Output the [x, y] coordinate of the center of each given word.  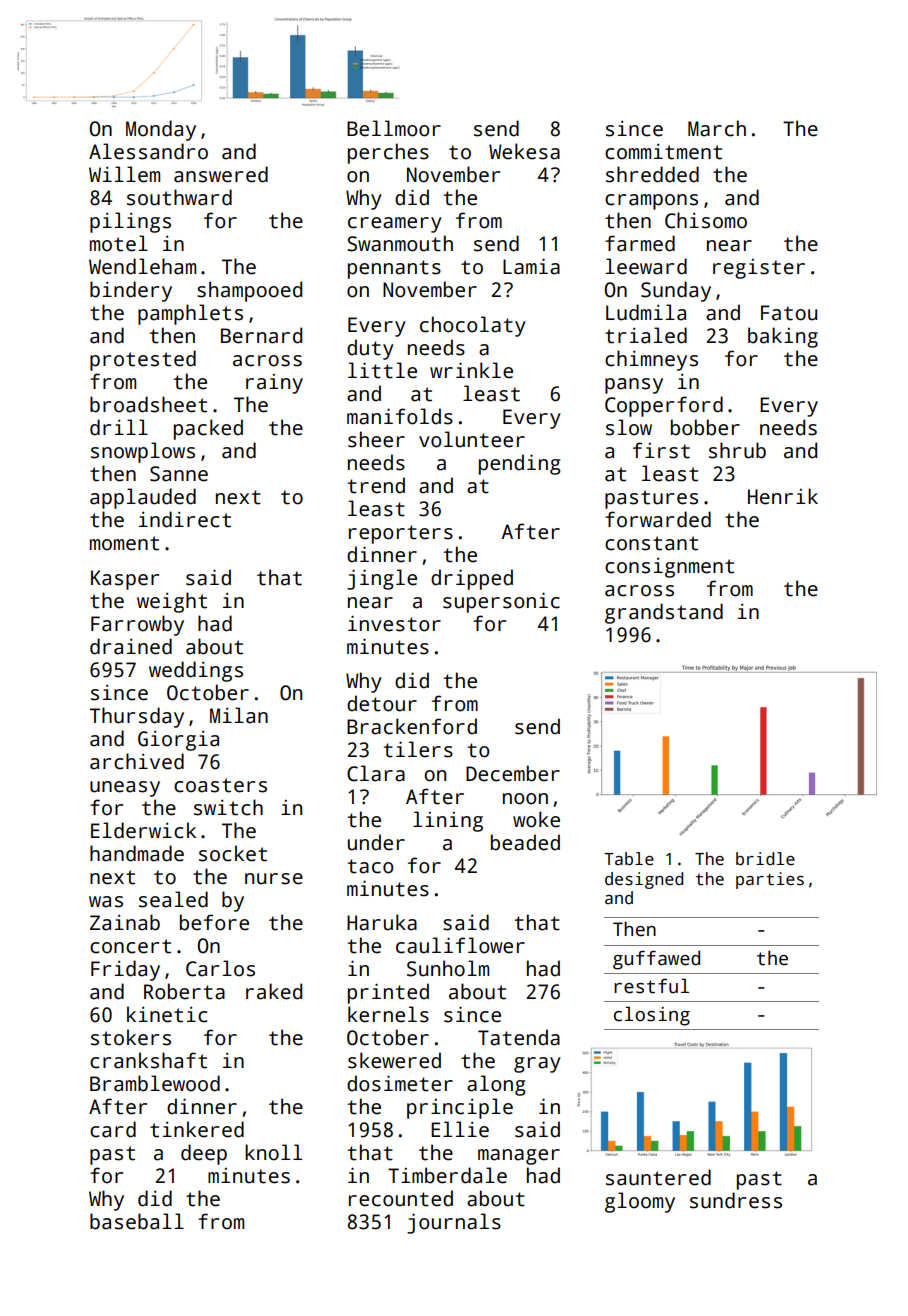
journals [454, 1223]
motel [119, 243]
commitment [663, 152]
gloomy [640, 1202]
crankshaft [148, 1060]
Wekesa [524, 151]
